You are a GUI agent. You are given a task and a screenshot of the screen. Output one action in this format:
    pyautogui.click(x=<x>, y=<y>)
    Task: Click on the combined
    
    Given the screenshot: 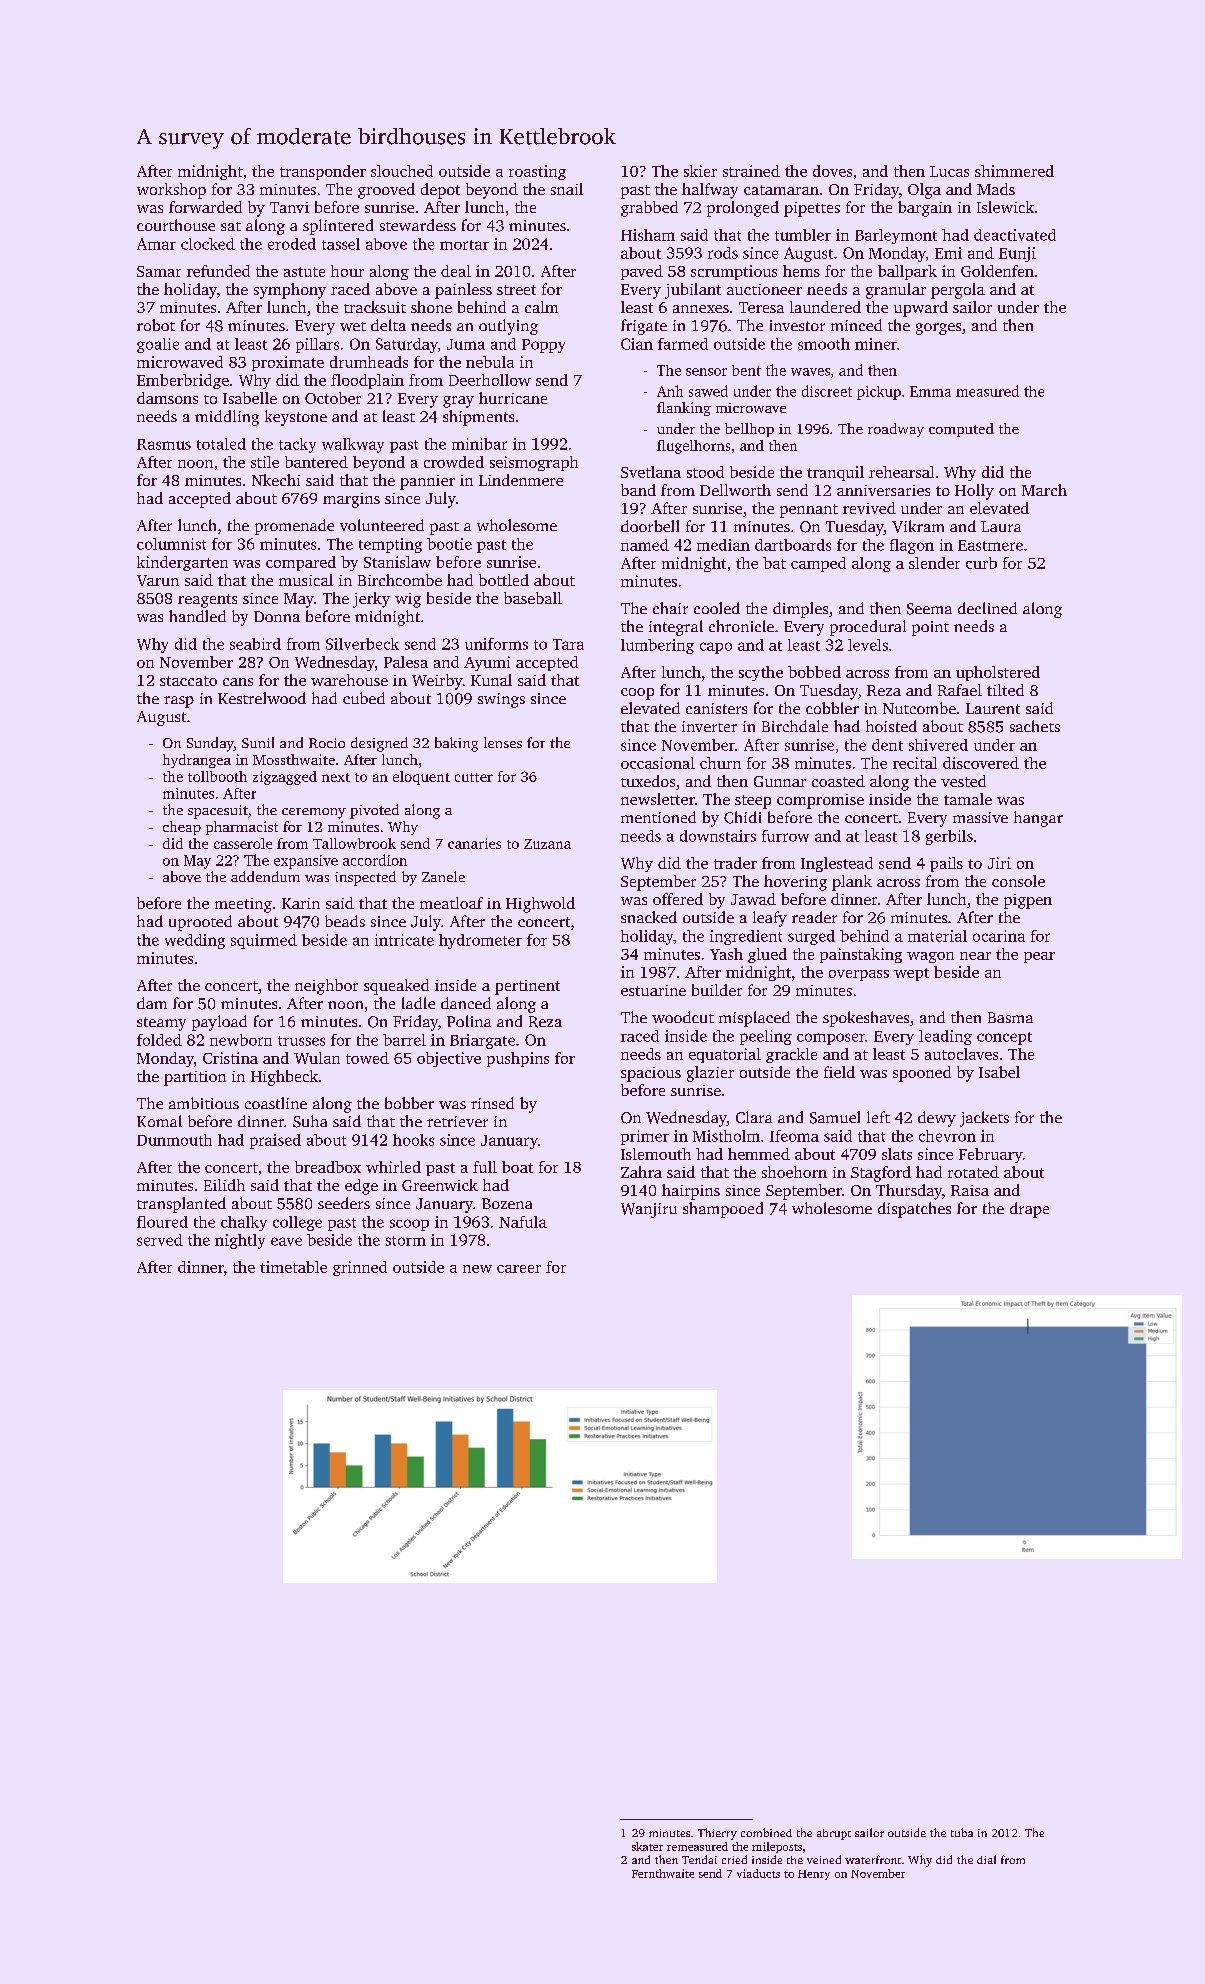 What is the action you would take?
    pyautogui.click(x=766, y=1832)
